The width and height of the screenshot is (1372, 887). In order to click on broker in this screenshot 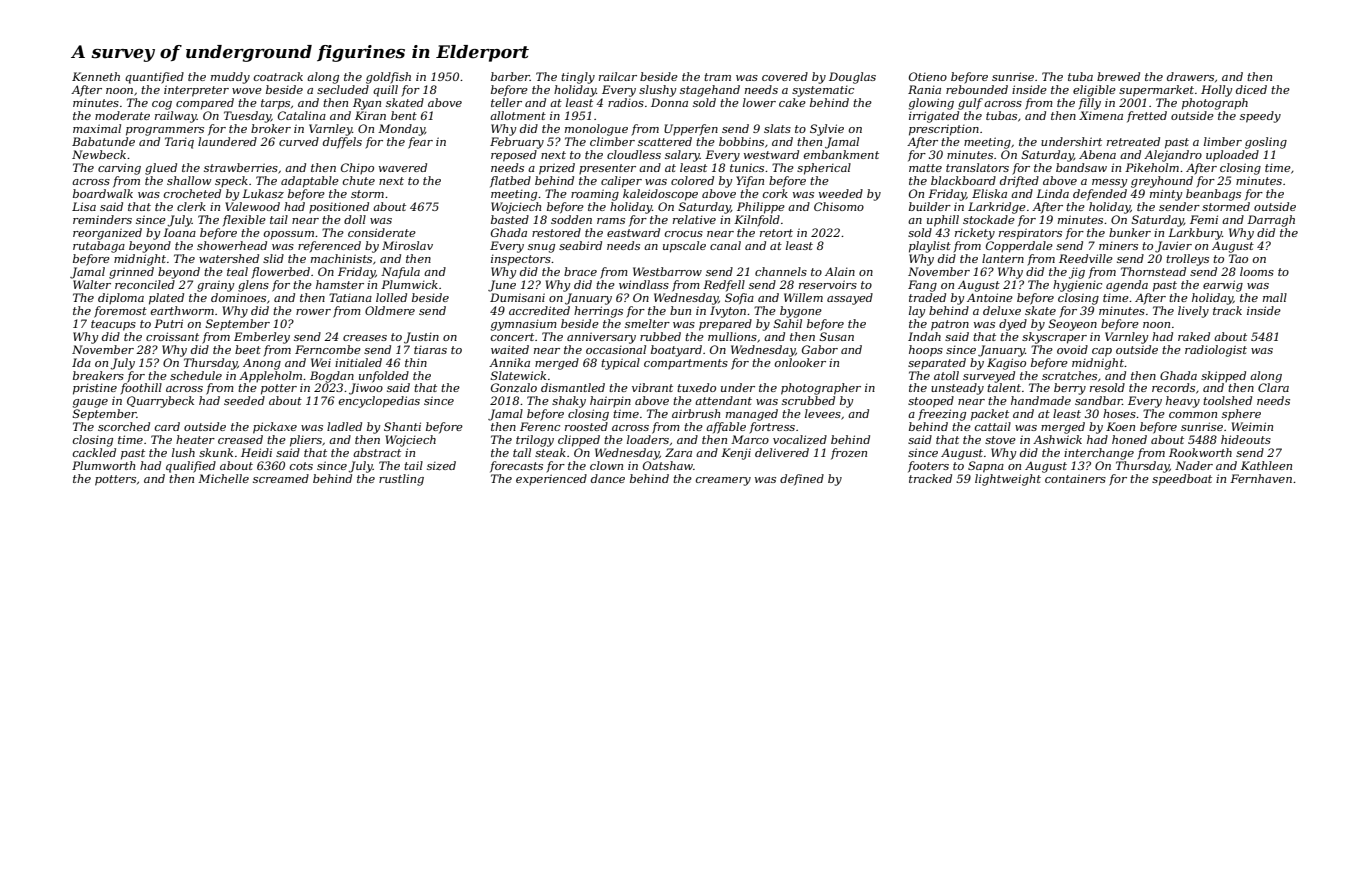, I will do `click(271, 128)`.
